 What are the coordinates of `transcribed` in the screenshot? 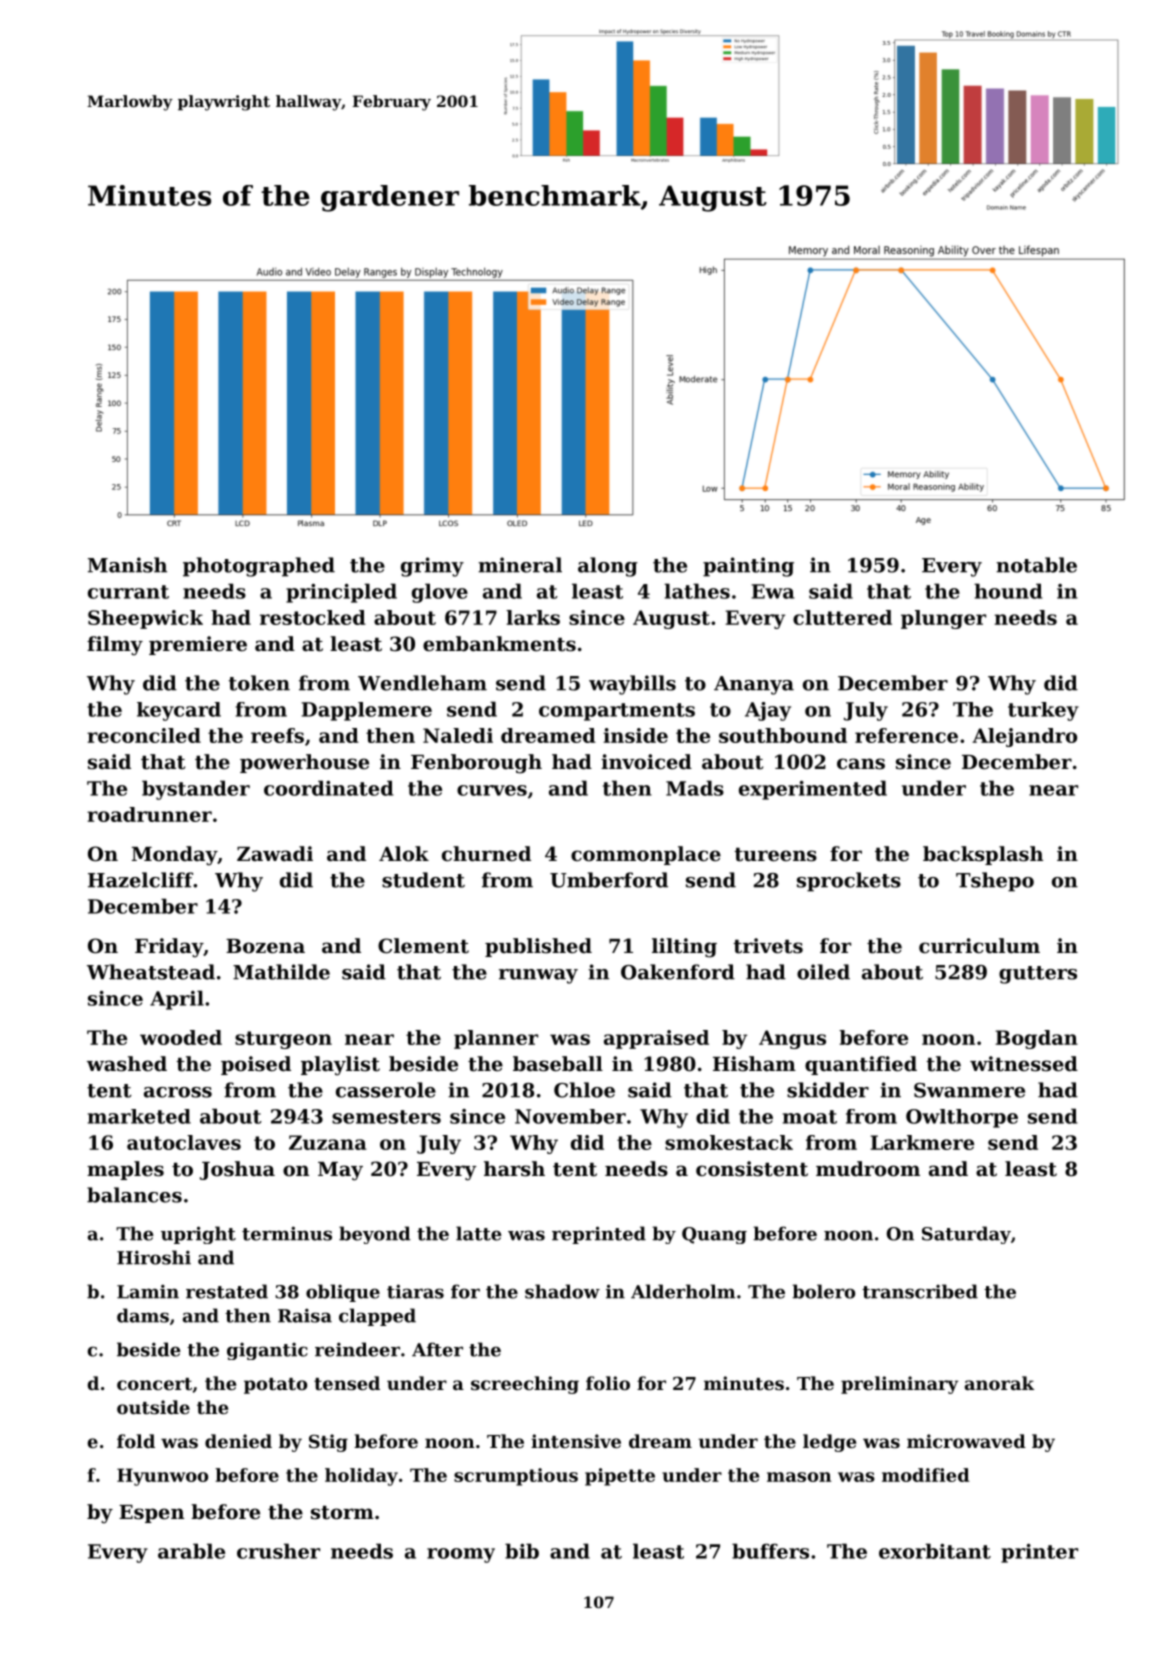 It's located at (920, 1291).
